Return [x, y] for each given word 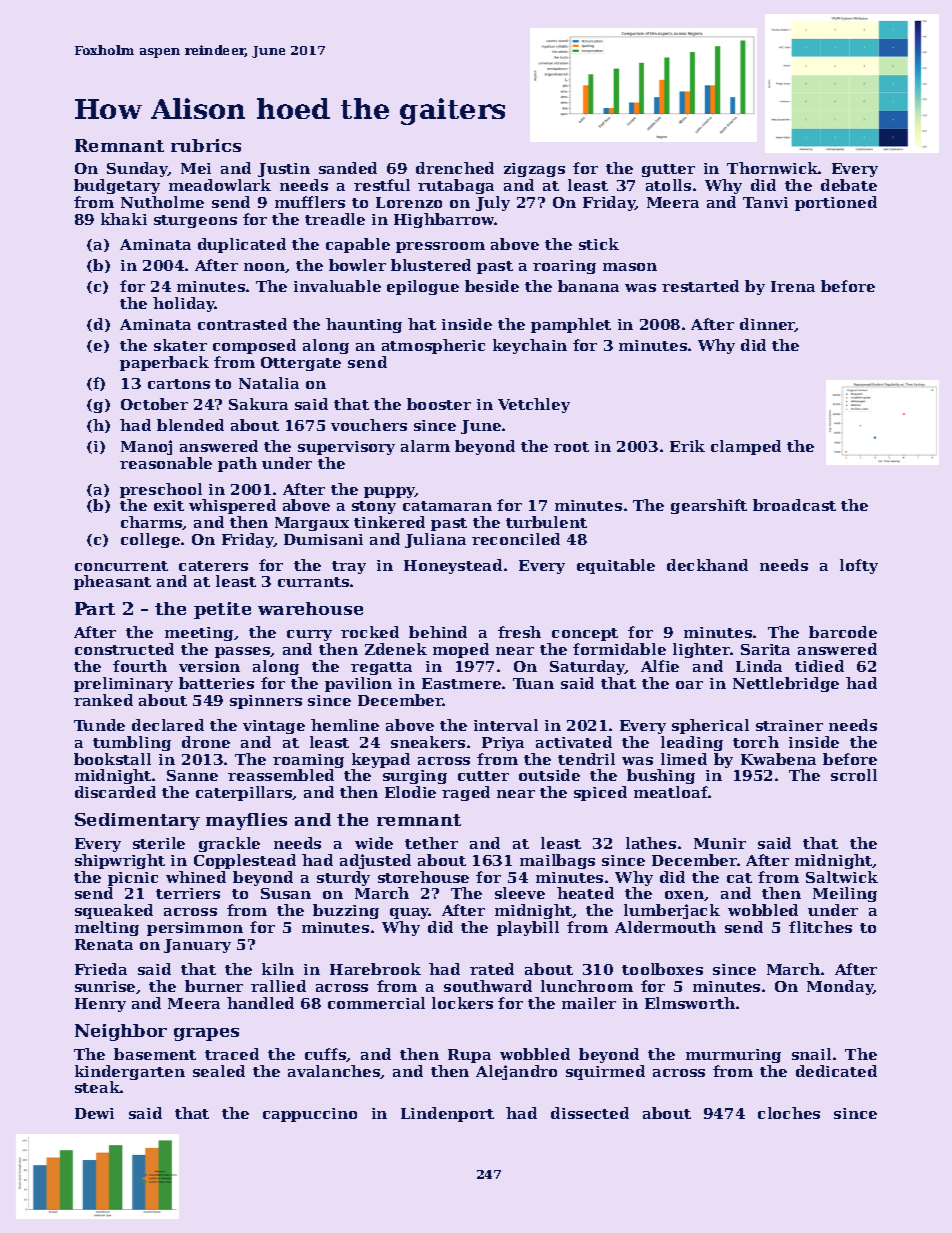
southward [488, 986]
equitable [616, 566]
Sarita [765, 649]
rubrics [206, 145]
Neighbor [121, 1032]
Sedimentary [137, 821]
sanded [348, 168]
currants [313, 582]
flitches [820, 927]
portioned [836, 203]
